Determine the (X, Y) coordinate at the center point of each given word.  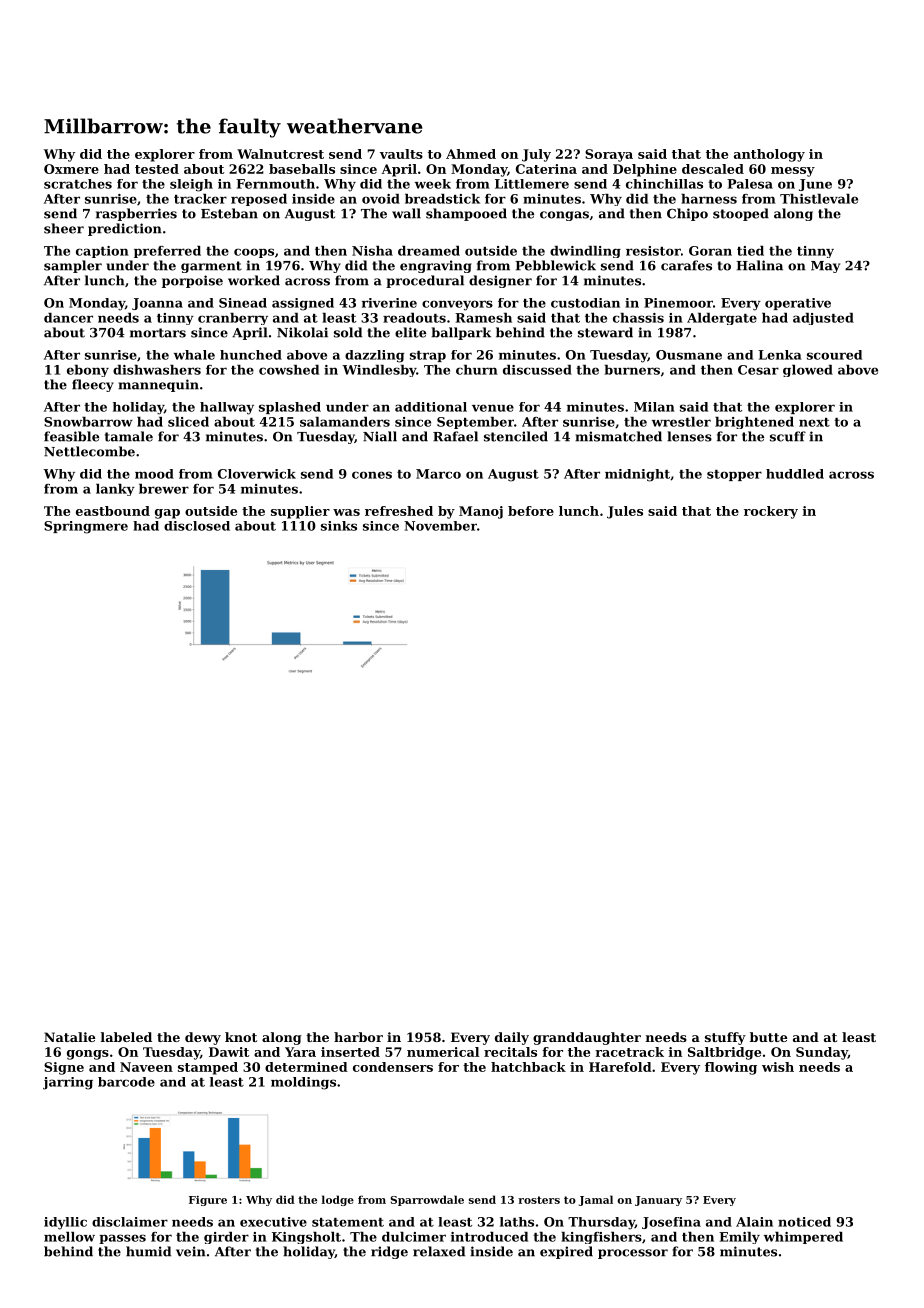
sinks (339, 526)
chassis (638, 318)
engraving (436, 266)
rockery (771, 512)
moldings (303, 1083)
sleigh (191, 185)
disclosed (197, 526)
